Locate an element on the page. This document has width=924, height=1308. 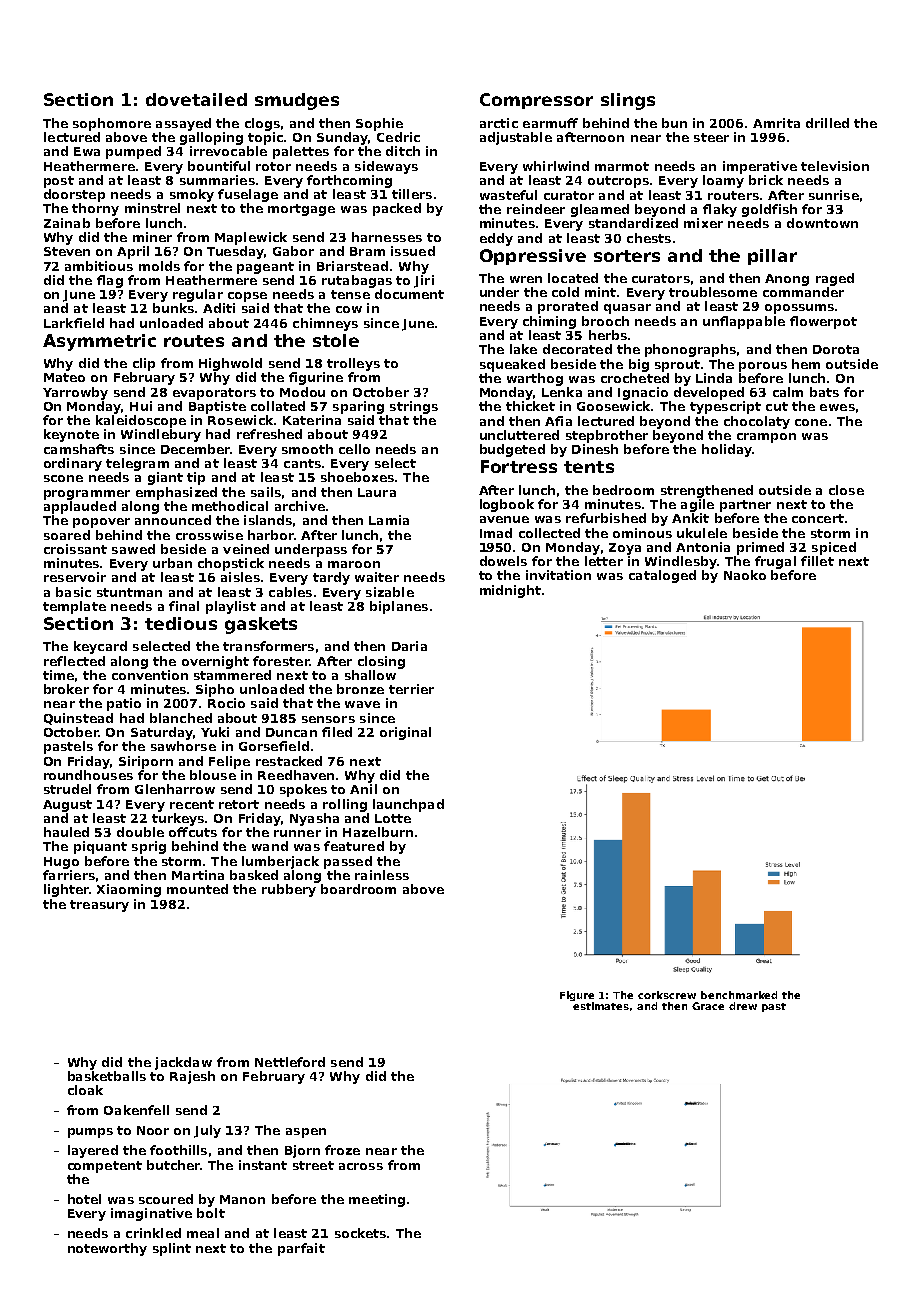
invitation is located at coordinates (558, 575).
